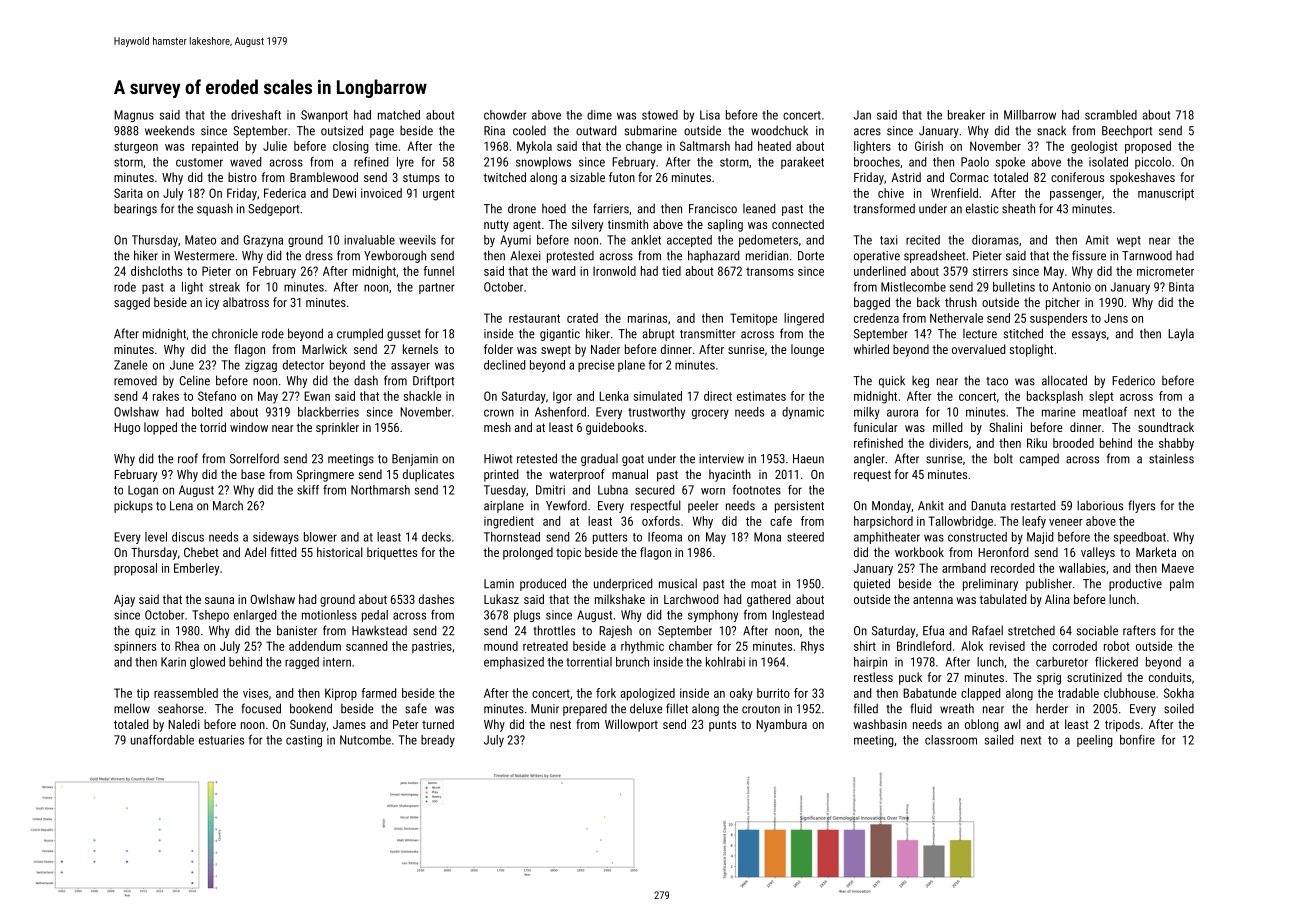 This page has height=924, width=1308. I want to click on taxi, so click(889, 240).
